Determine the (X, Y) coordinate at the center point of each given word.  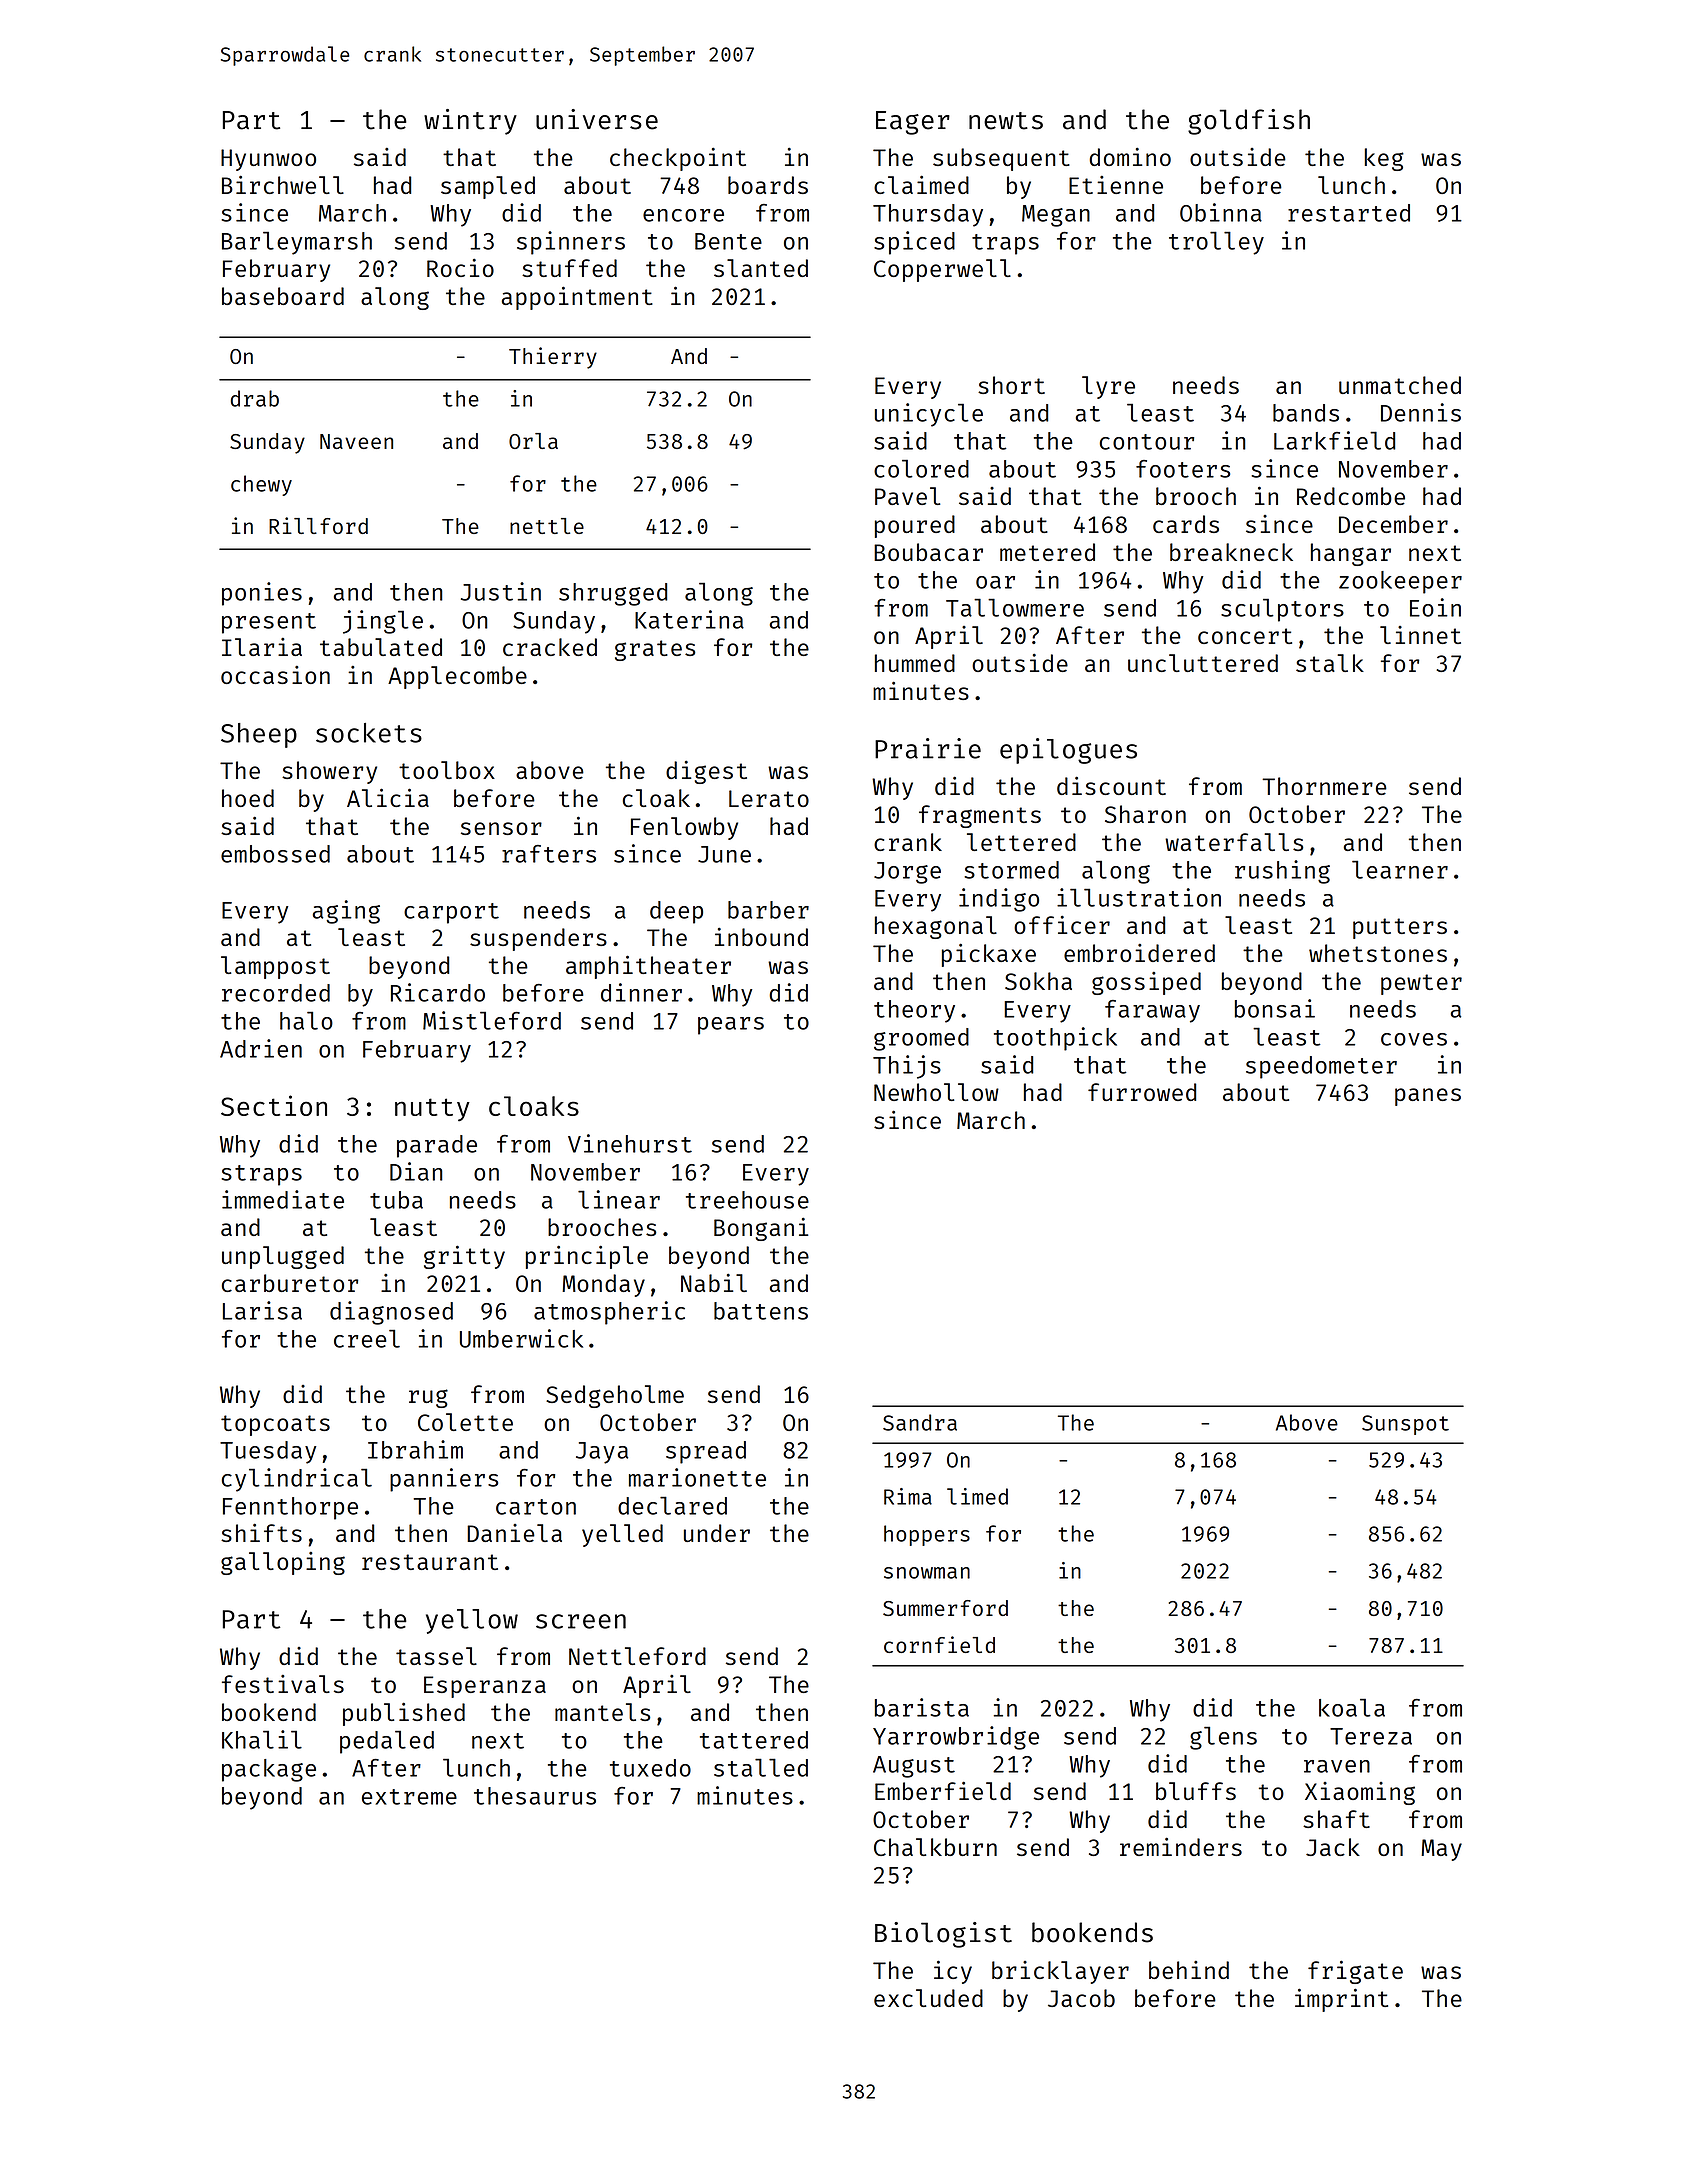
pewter (1421, 984)
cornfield (939, 1644)
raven (1337, 1766)
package (269, 1770)
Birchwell (283, 184)
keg (1384, 159)
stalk (1330, 663)
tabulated (381, 647)
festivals (283, 1684)
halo (306, 1020)
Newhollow (936, 1092)
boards (768, 185)
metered (1047, 552)
